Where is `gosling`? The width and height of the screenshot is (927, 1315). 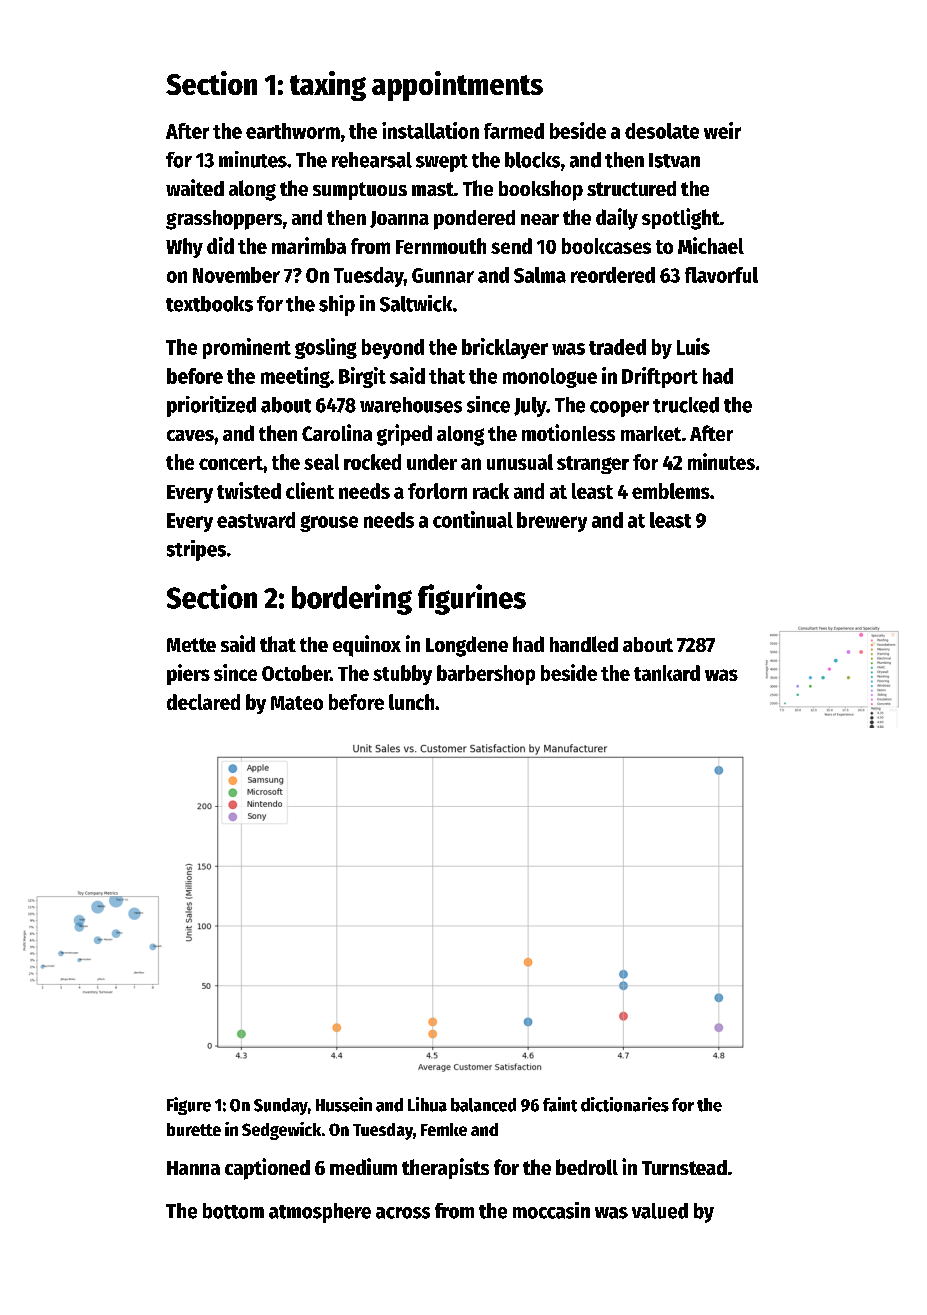
gosling is located at coordinates (326, 348).
